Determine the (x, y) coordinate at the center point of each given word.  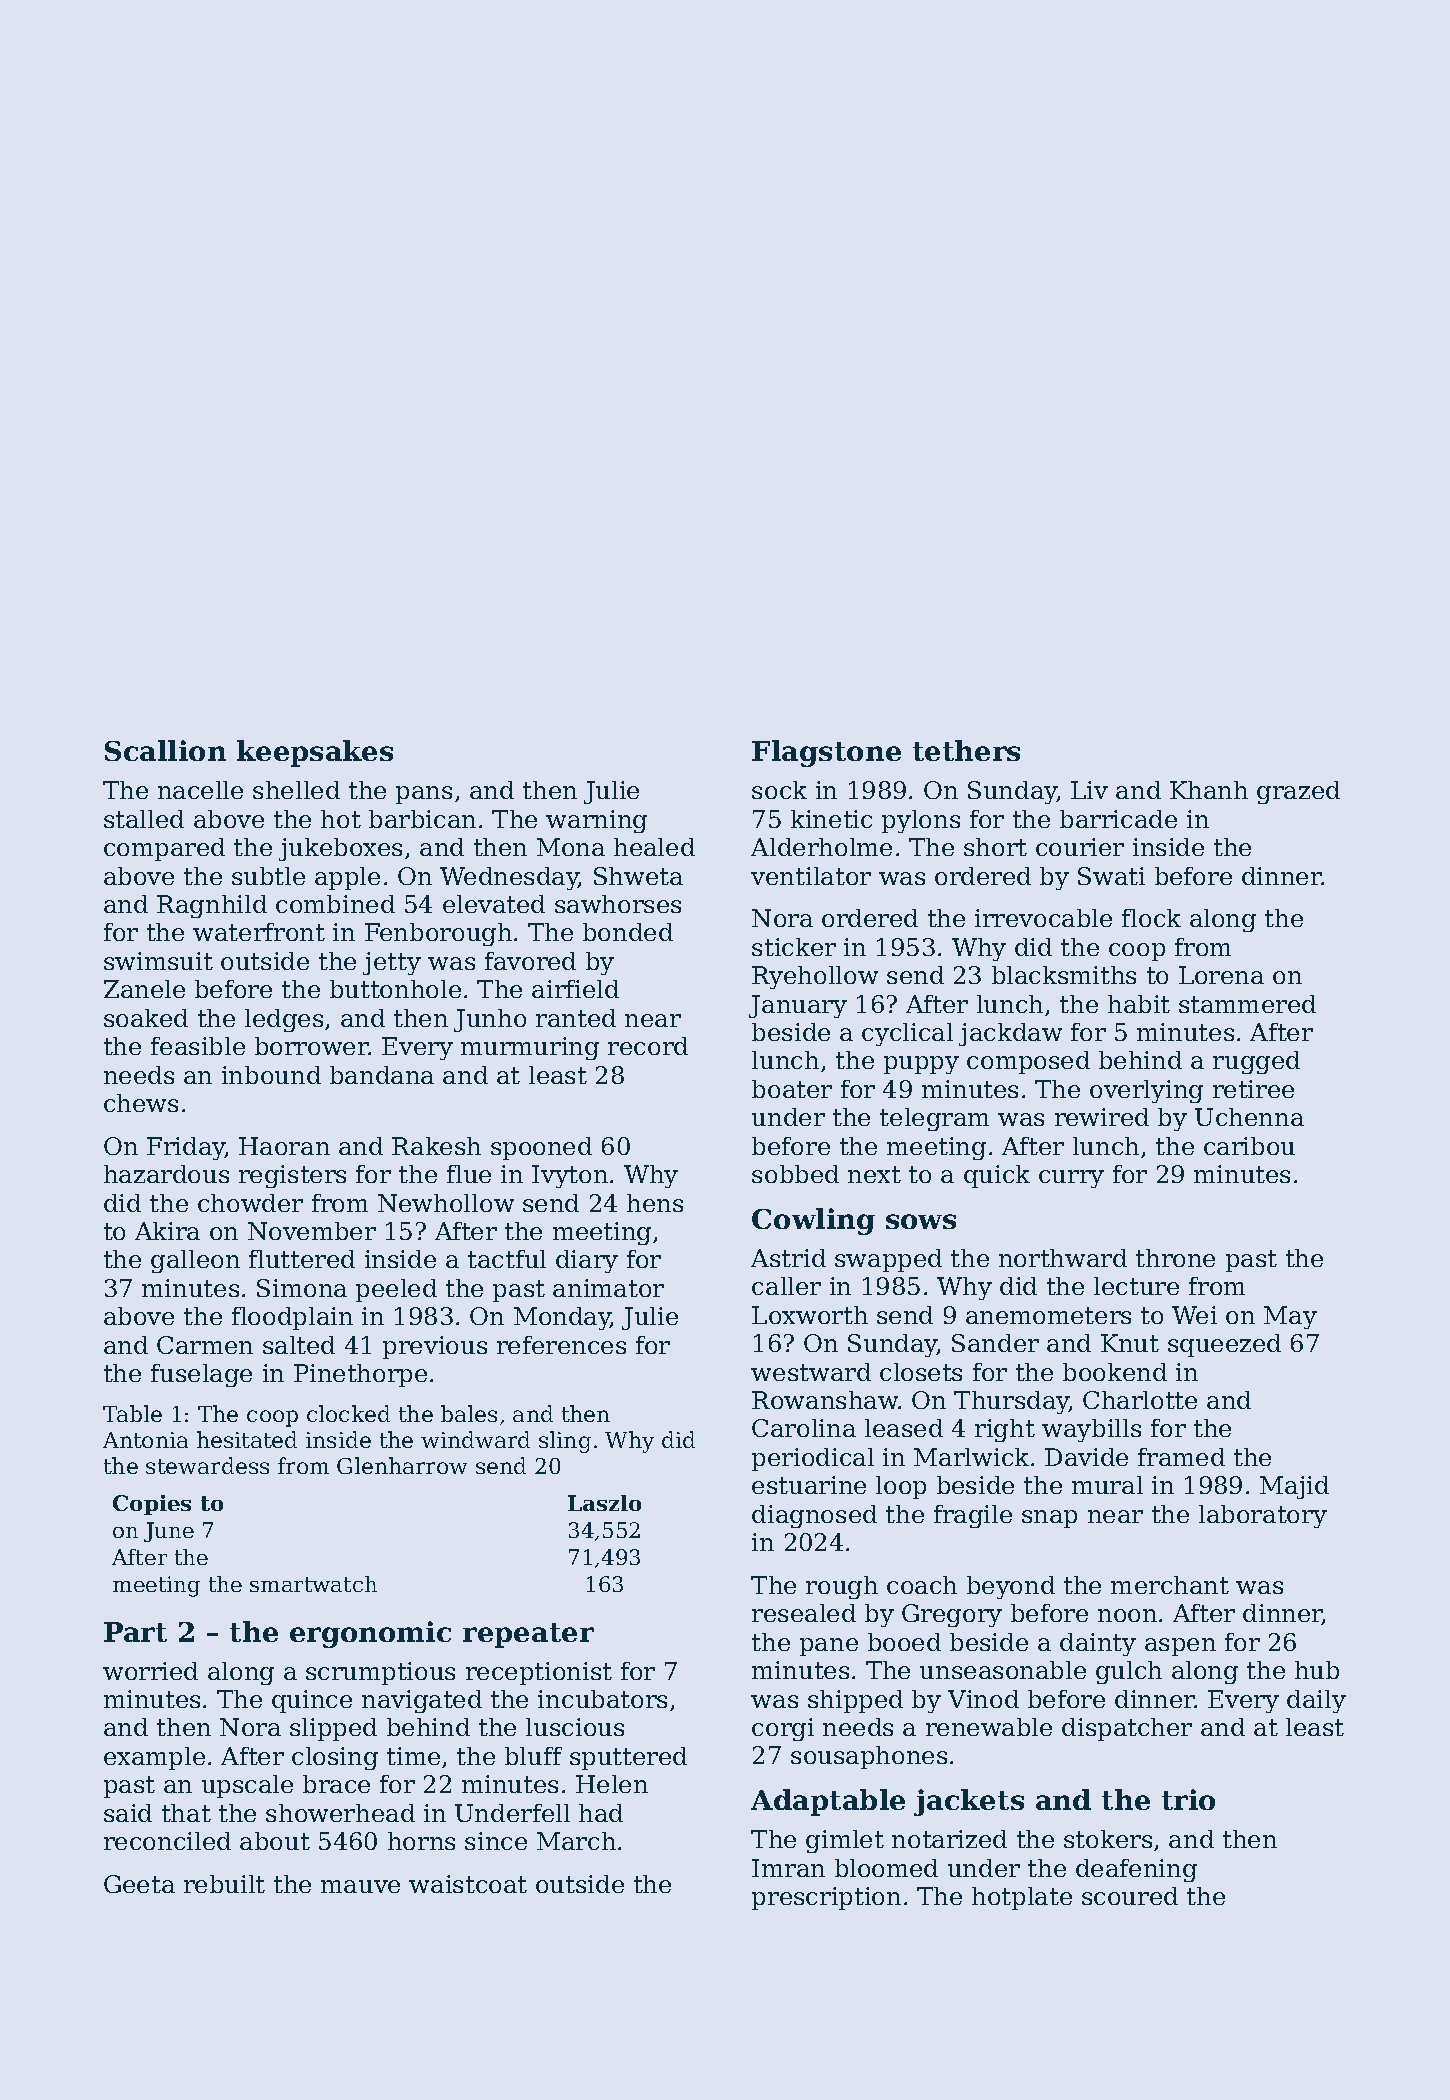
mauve (360, 1886)
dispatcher (1127, 1729)
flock (1151, 918)
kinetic (831, 819)
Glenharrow (402, 1465)
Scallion (165, 750)
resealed (804, 1613)
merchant (1170, 1585)
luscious (575, 1727)
